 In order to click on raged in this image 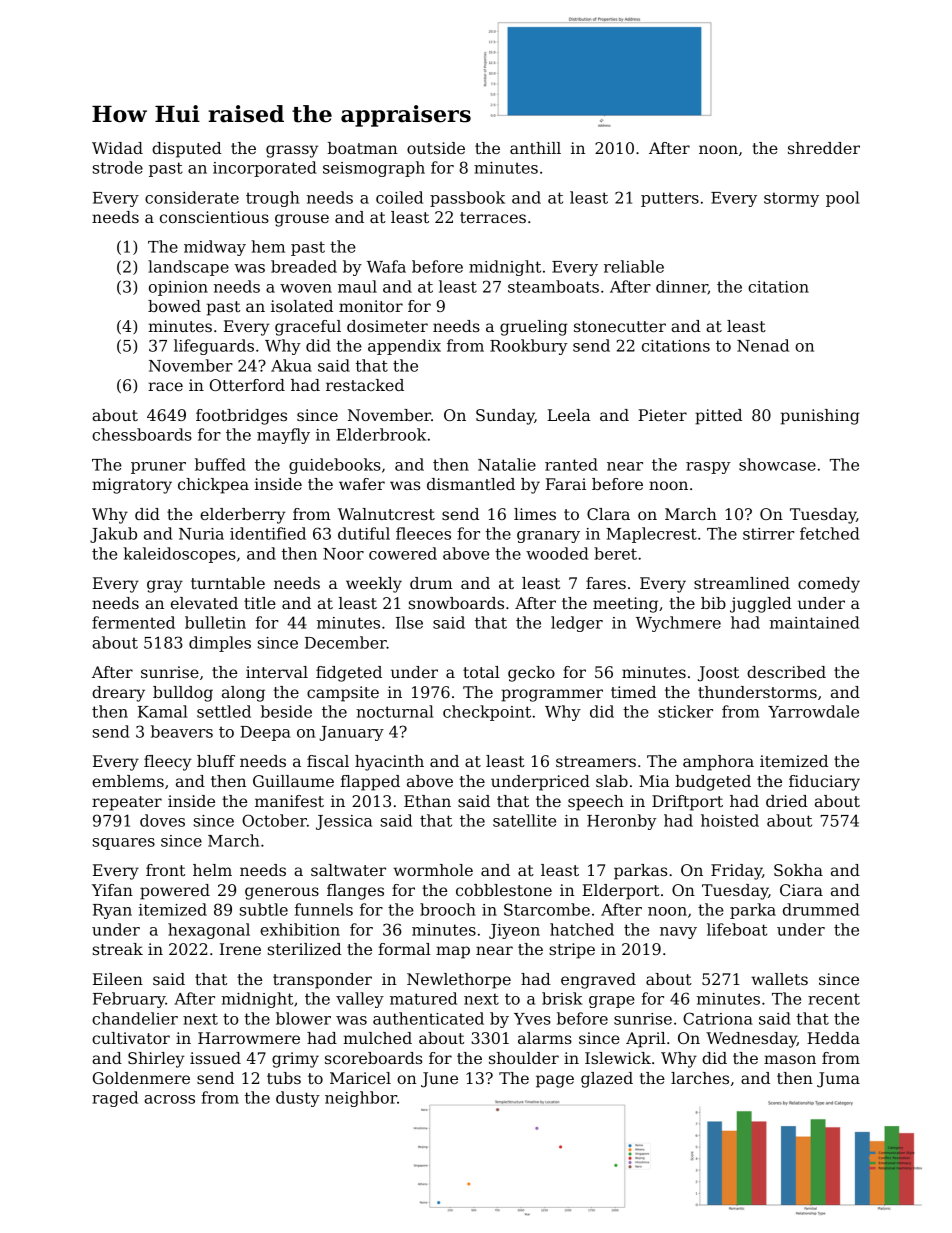, I will do `click(115, 1099)`.
